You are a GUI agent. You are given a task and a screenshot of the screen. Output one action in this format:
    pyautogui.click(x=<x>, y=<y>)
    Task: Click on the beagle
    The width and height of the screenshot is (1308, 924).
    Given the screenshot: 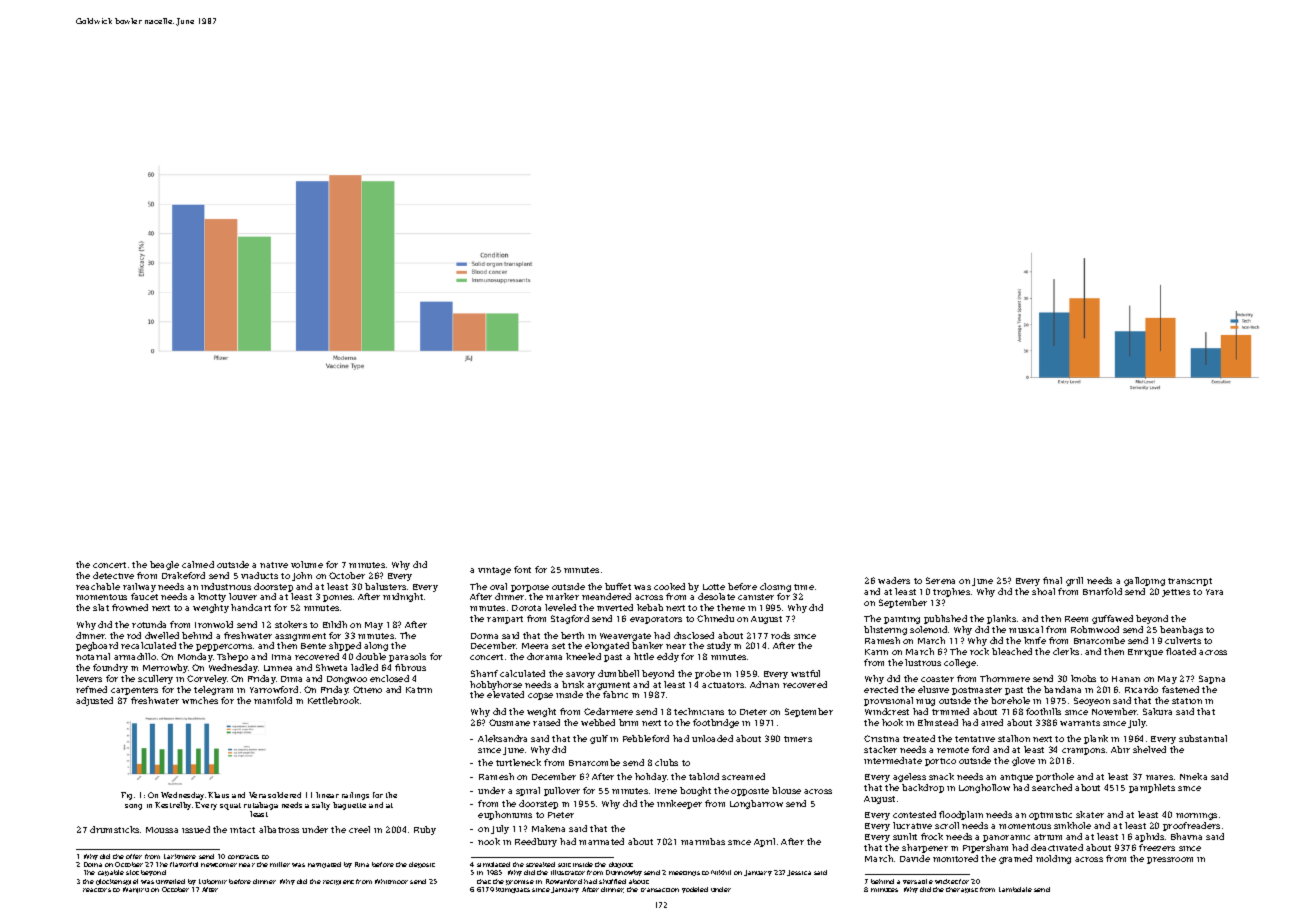 What is the action you would take?
    pyautogui.click(x=164, y=565)
